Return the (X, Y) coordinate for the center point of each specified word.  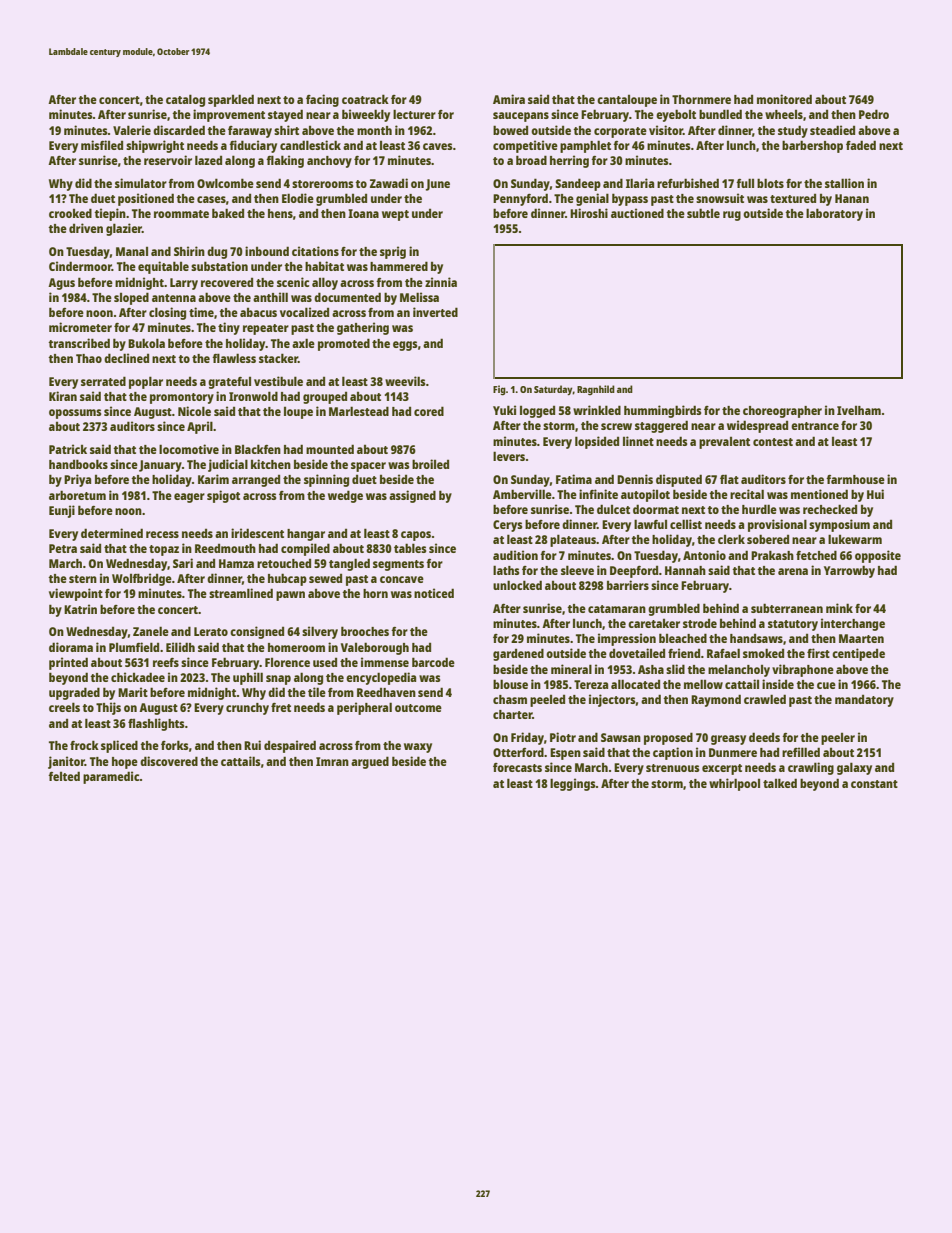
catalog (185, 100)
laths (506, 570)
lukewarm (855, 539)
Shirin (189, 251)
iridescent (257, 533)
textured (793, 198)
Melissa (419, 297)
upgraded (74, 693)
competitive (525, 146)
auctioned (637, 213)
